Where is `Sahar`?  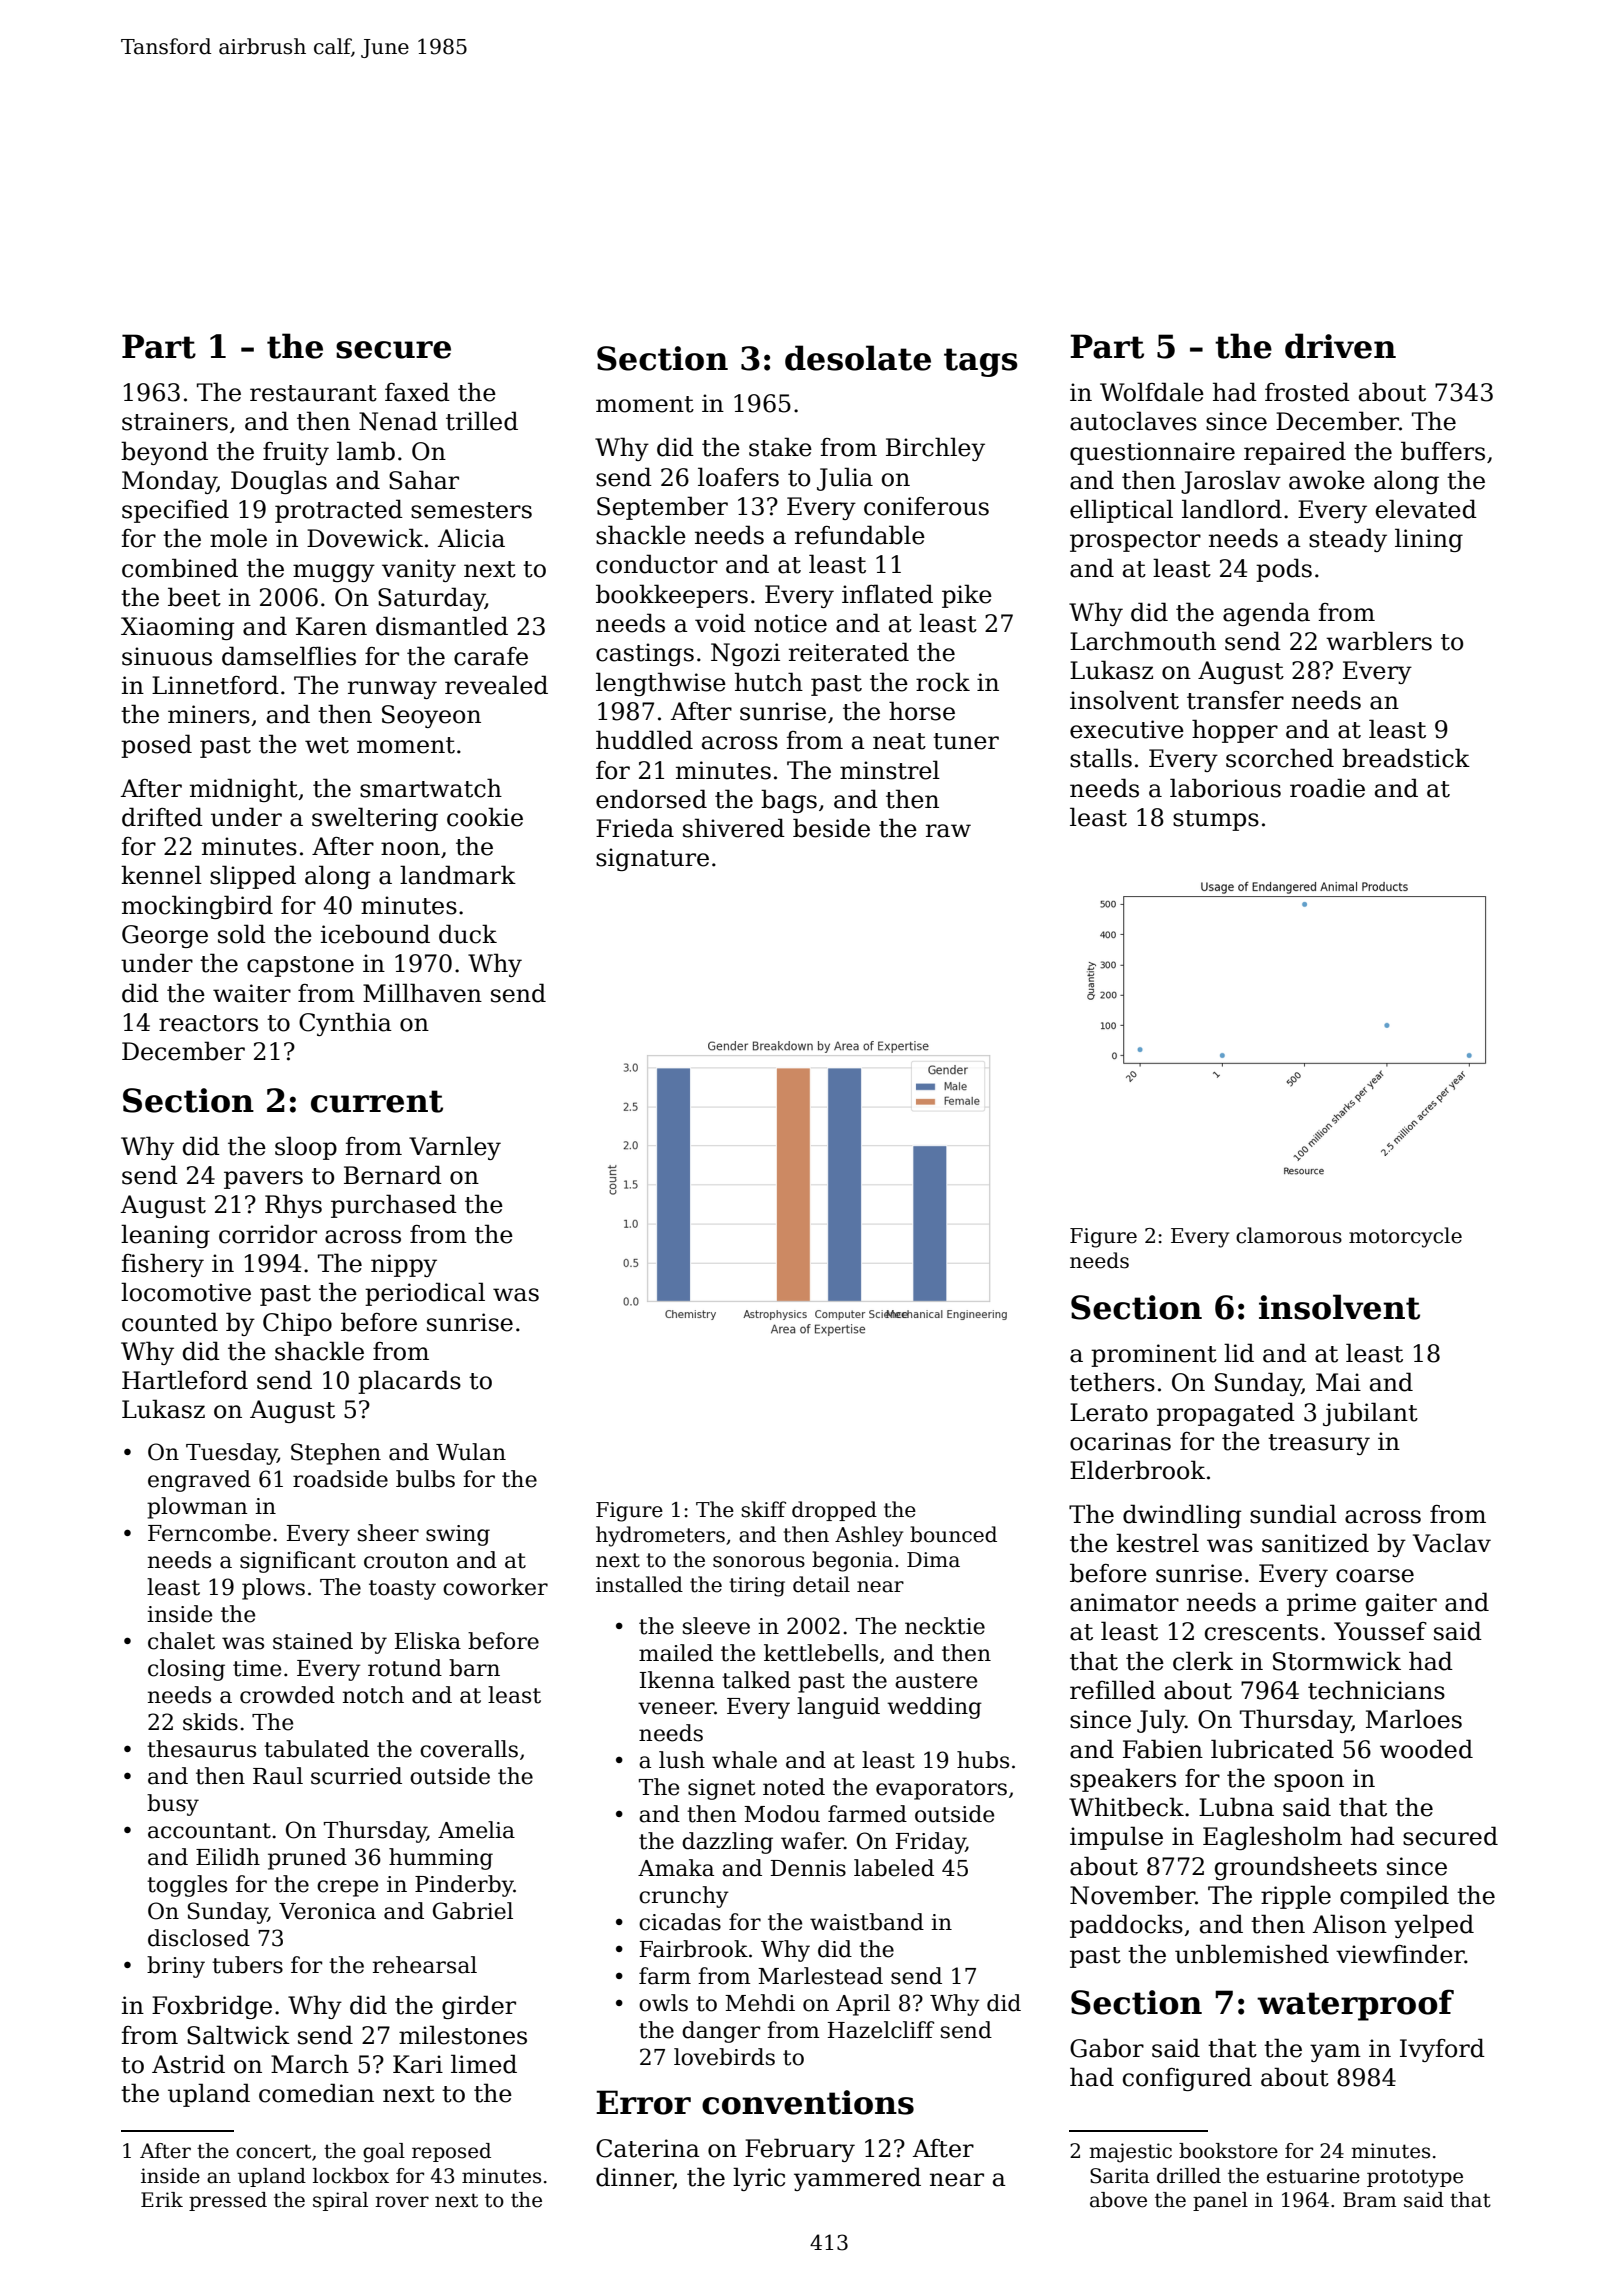 Sahar is located at coordinates (424, 480).
